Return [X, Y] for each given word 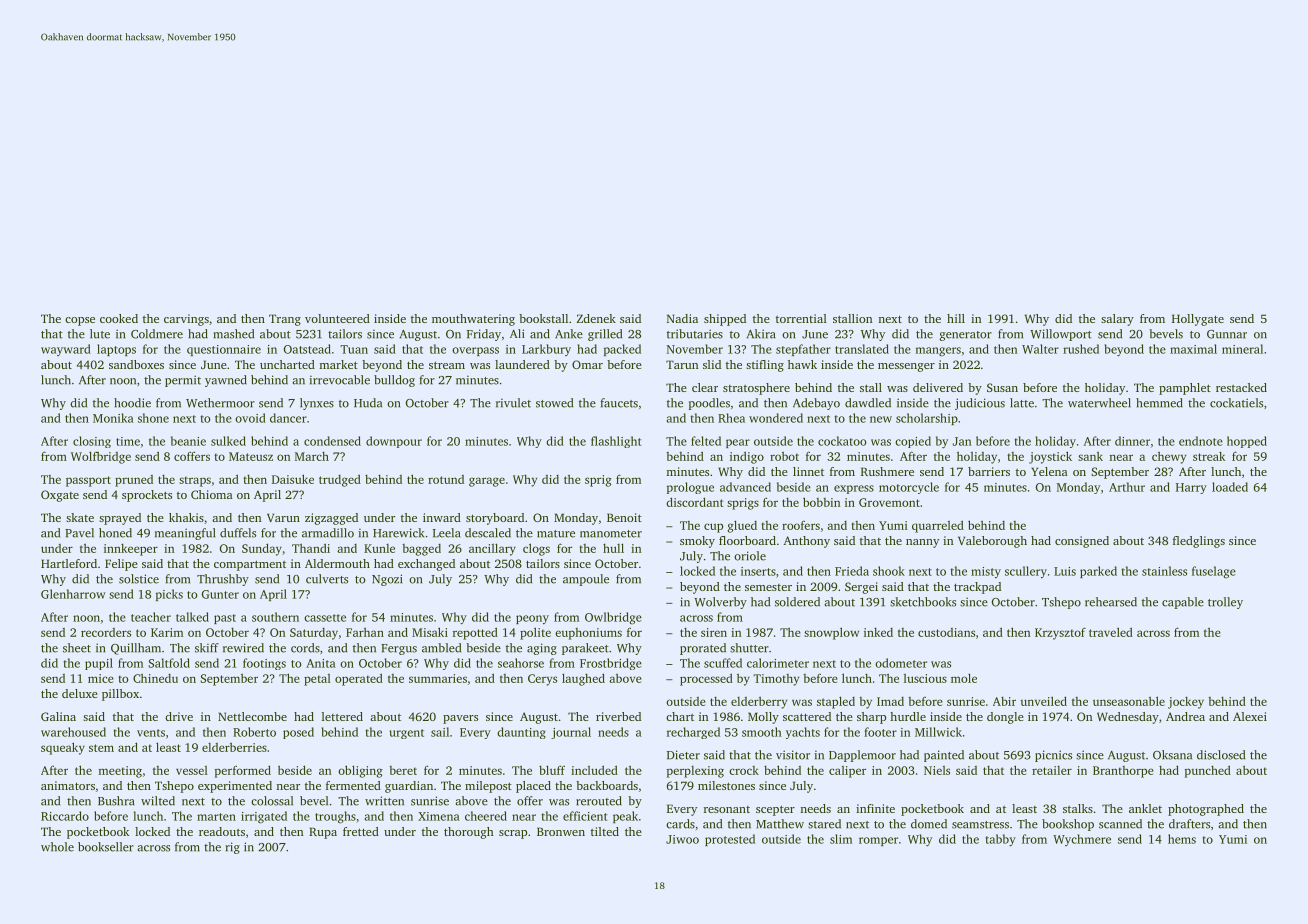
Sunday [262, 549]
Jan [962, 441]
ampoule [586, 580]
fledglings [1199, 542]
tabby [1000, 840]
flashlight [616, 442]
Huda [368, 403]
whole [57, 847]
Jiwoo [682, 839]
